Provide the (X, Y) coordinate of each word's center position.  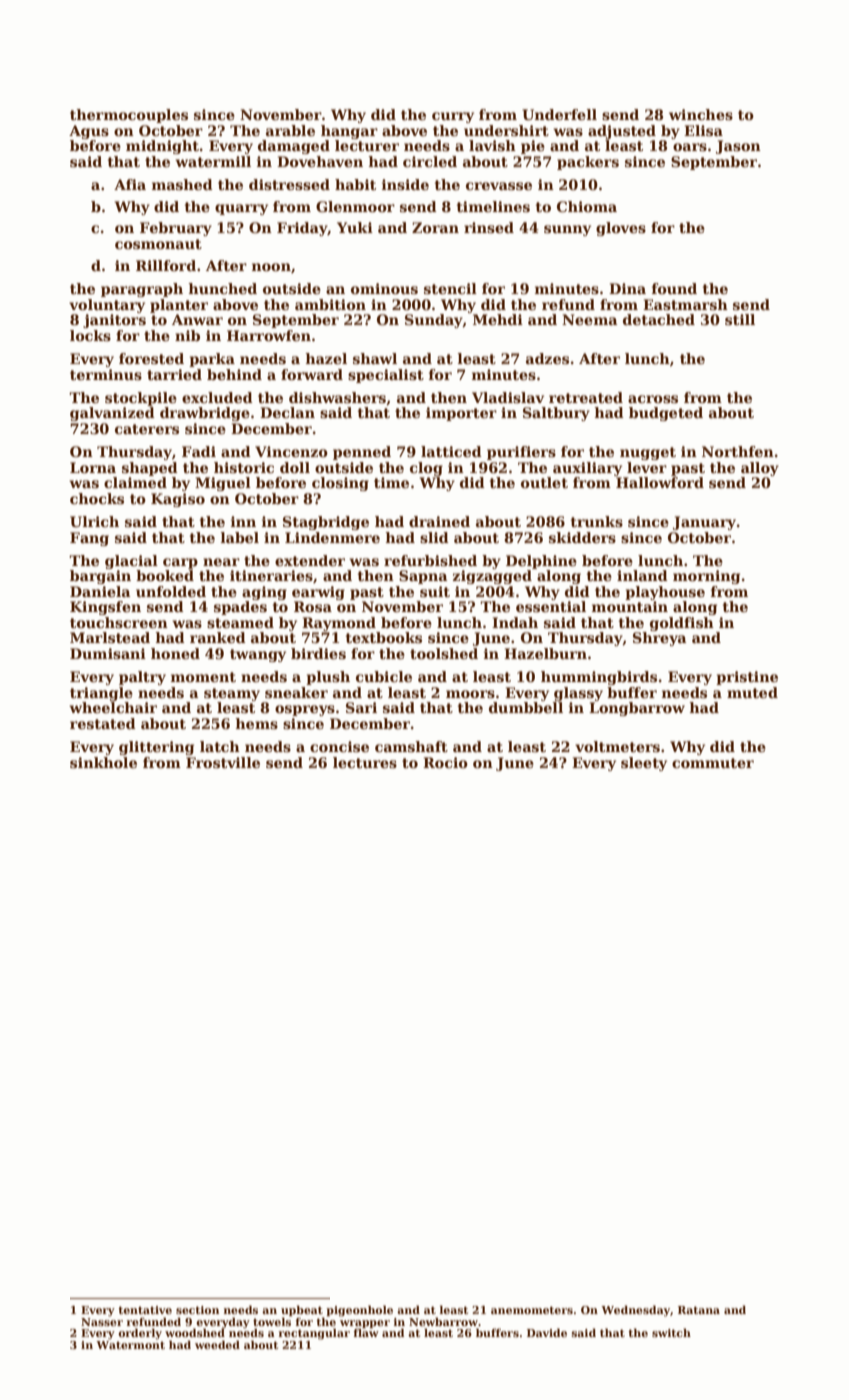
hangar (349, 132)
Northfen (738, 451)
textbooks (384, 637)
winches (701, 114)
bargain (100, 577)
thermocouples (129, 116)
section (197, 1310)
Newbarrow (443, 1321)
